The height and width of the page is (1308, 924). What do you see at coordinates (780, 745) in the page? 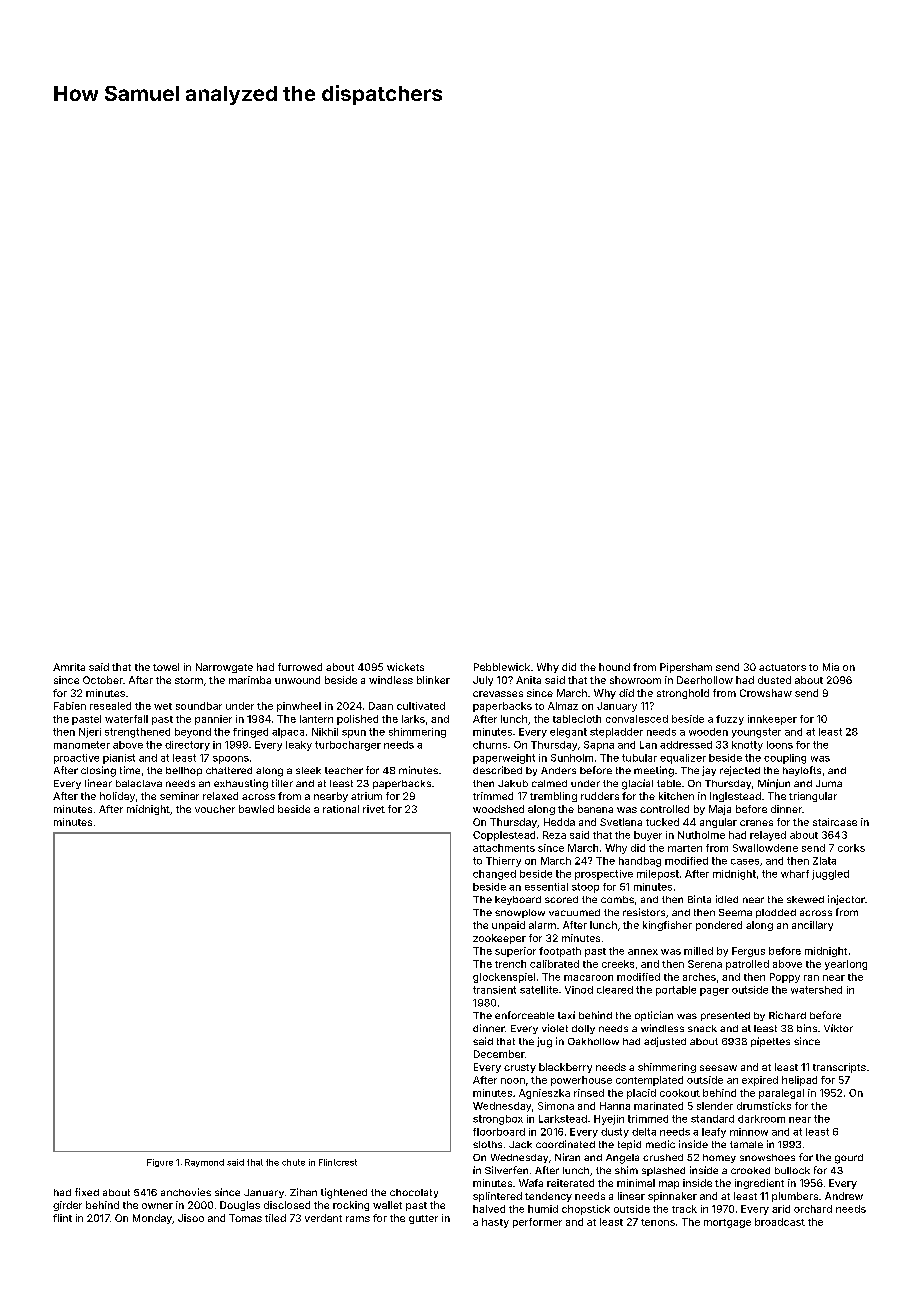
I see `loons` at bounding box center [780, 745].
